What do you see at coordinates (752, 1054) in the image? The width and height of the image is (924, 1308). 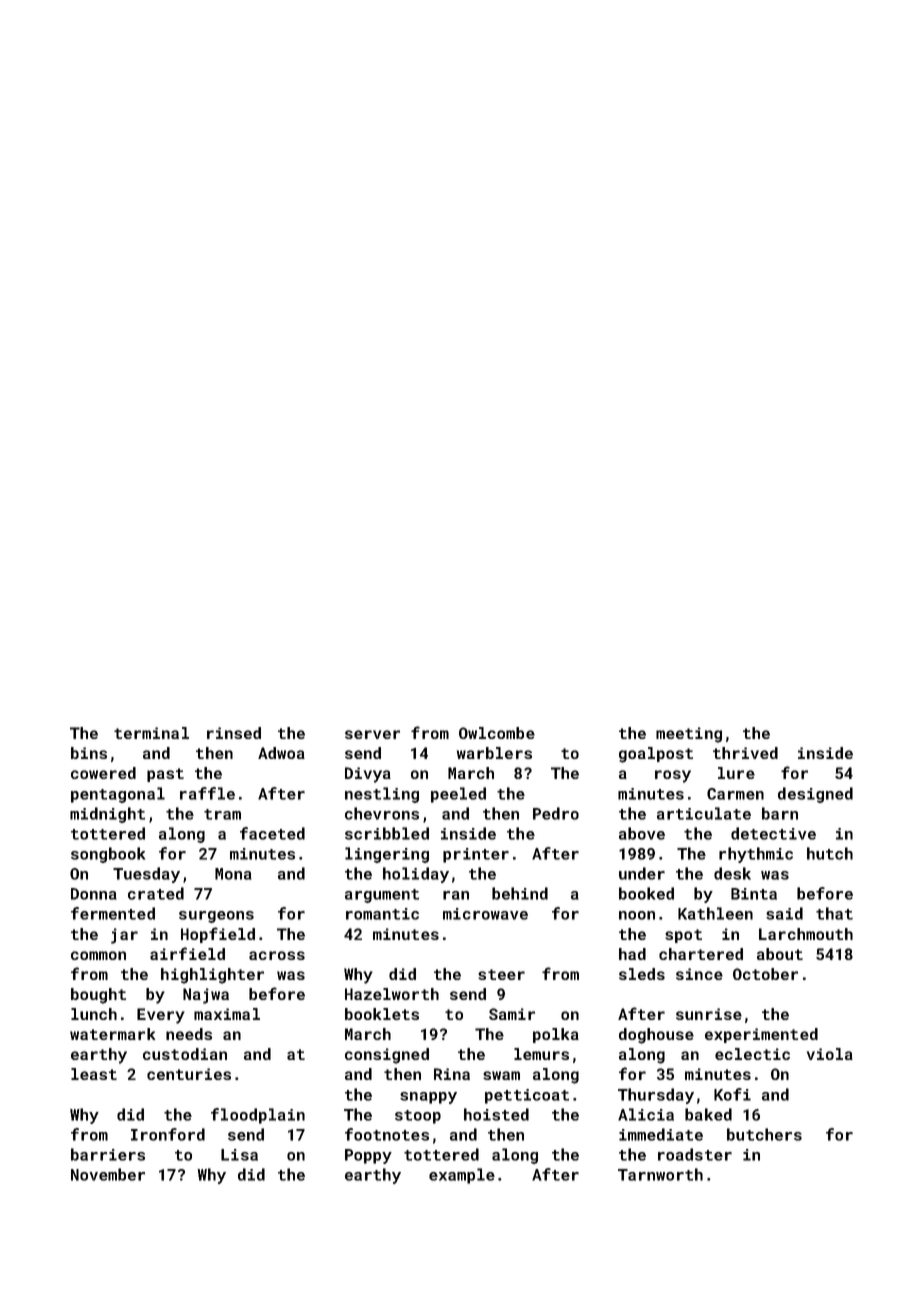 I see `eclectic` at bounding box center [752, 1054].
